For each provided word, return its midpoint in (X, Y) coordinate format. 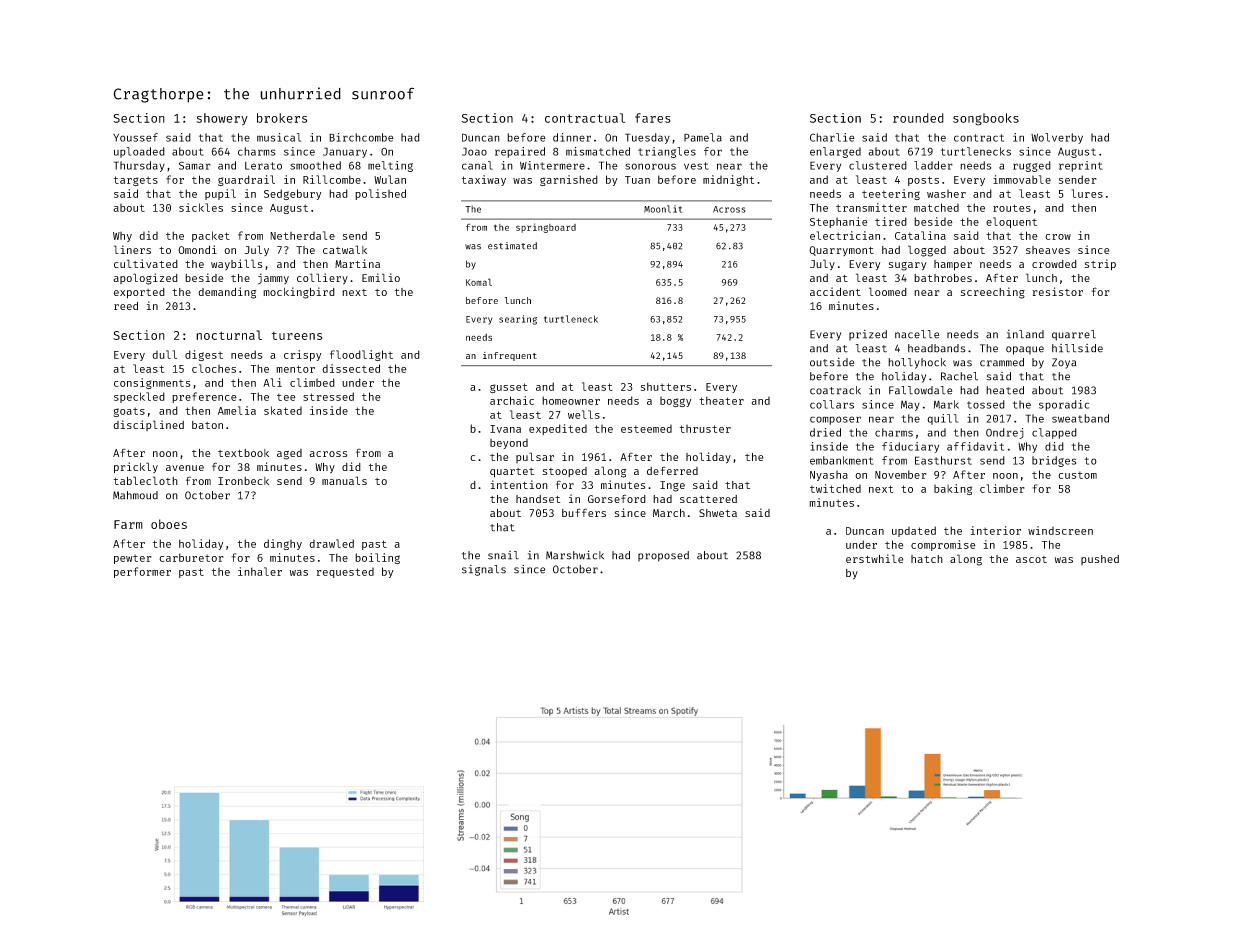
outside (832, 362)
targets (136, 181)
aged (289, 454)
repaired (520, 152)
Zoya (1064, 363)
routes (1012, 208)
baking (953, 489)
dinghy (283, 544)
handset (538, 499)
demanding (227, 293)
